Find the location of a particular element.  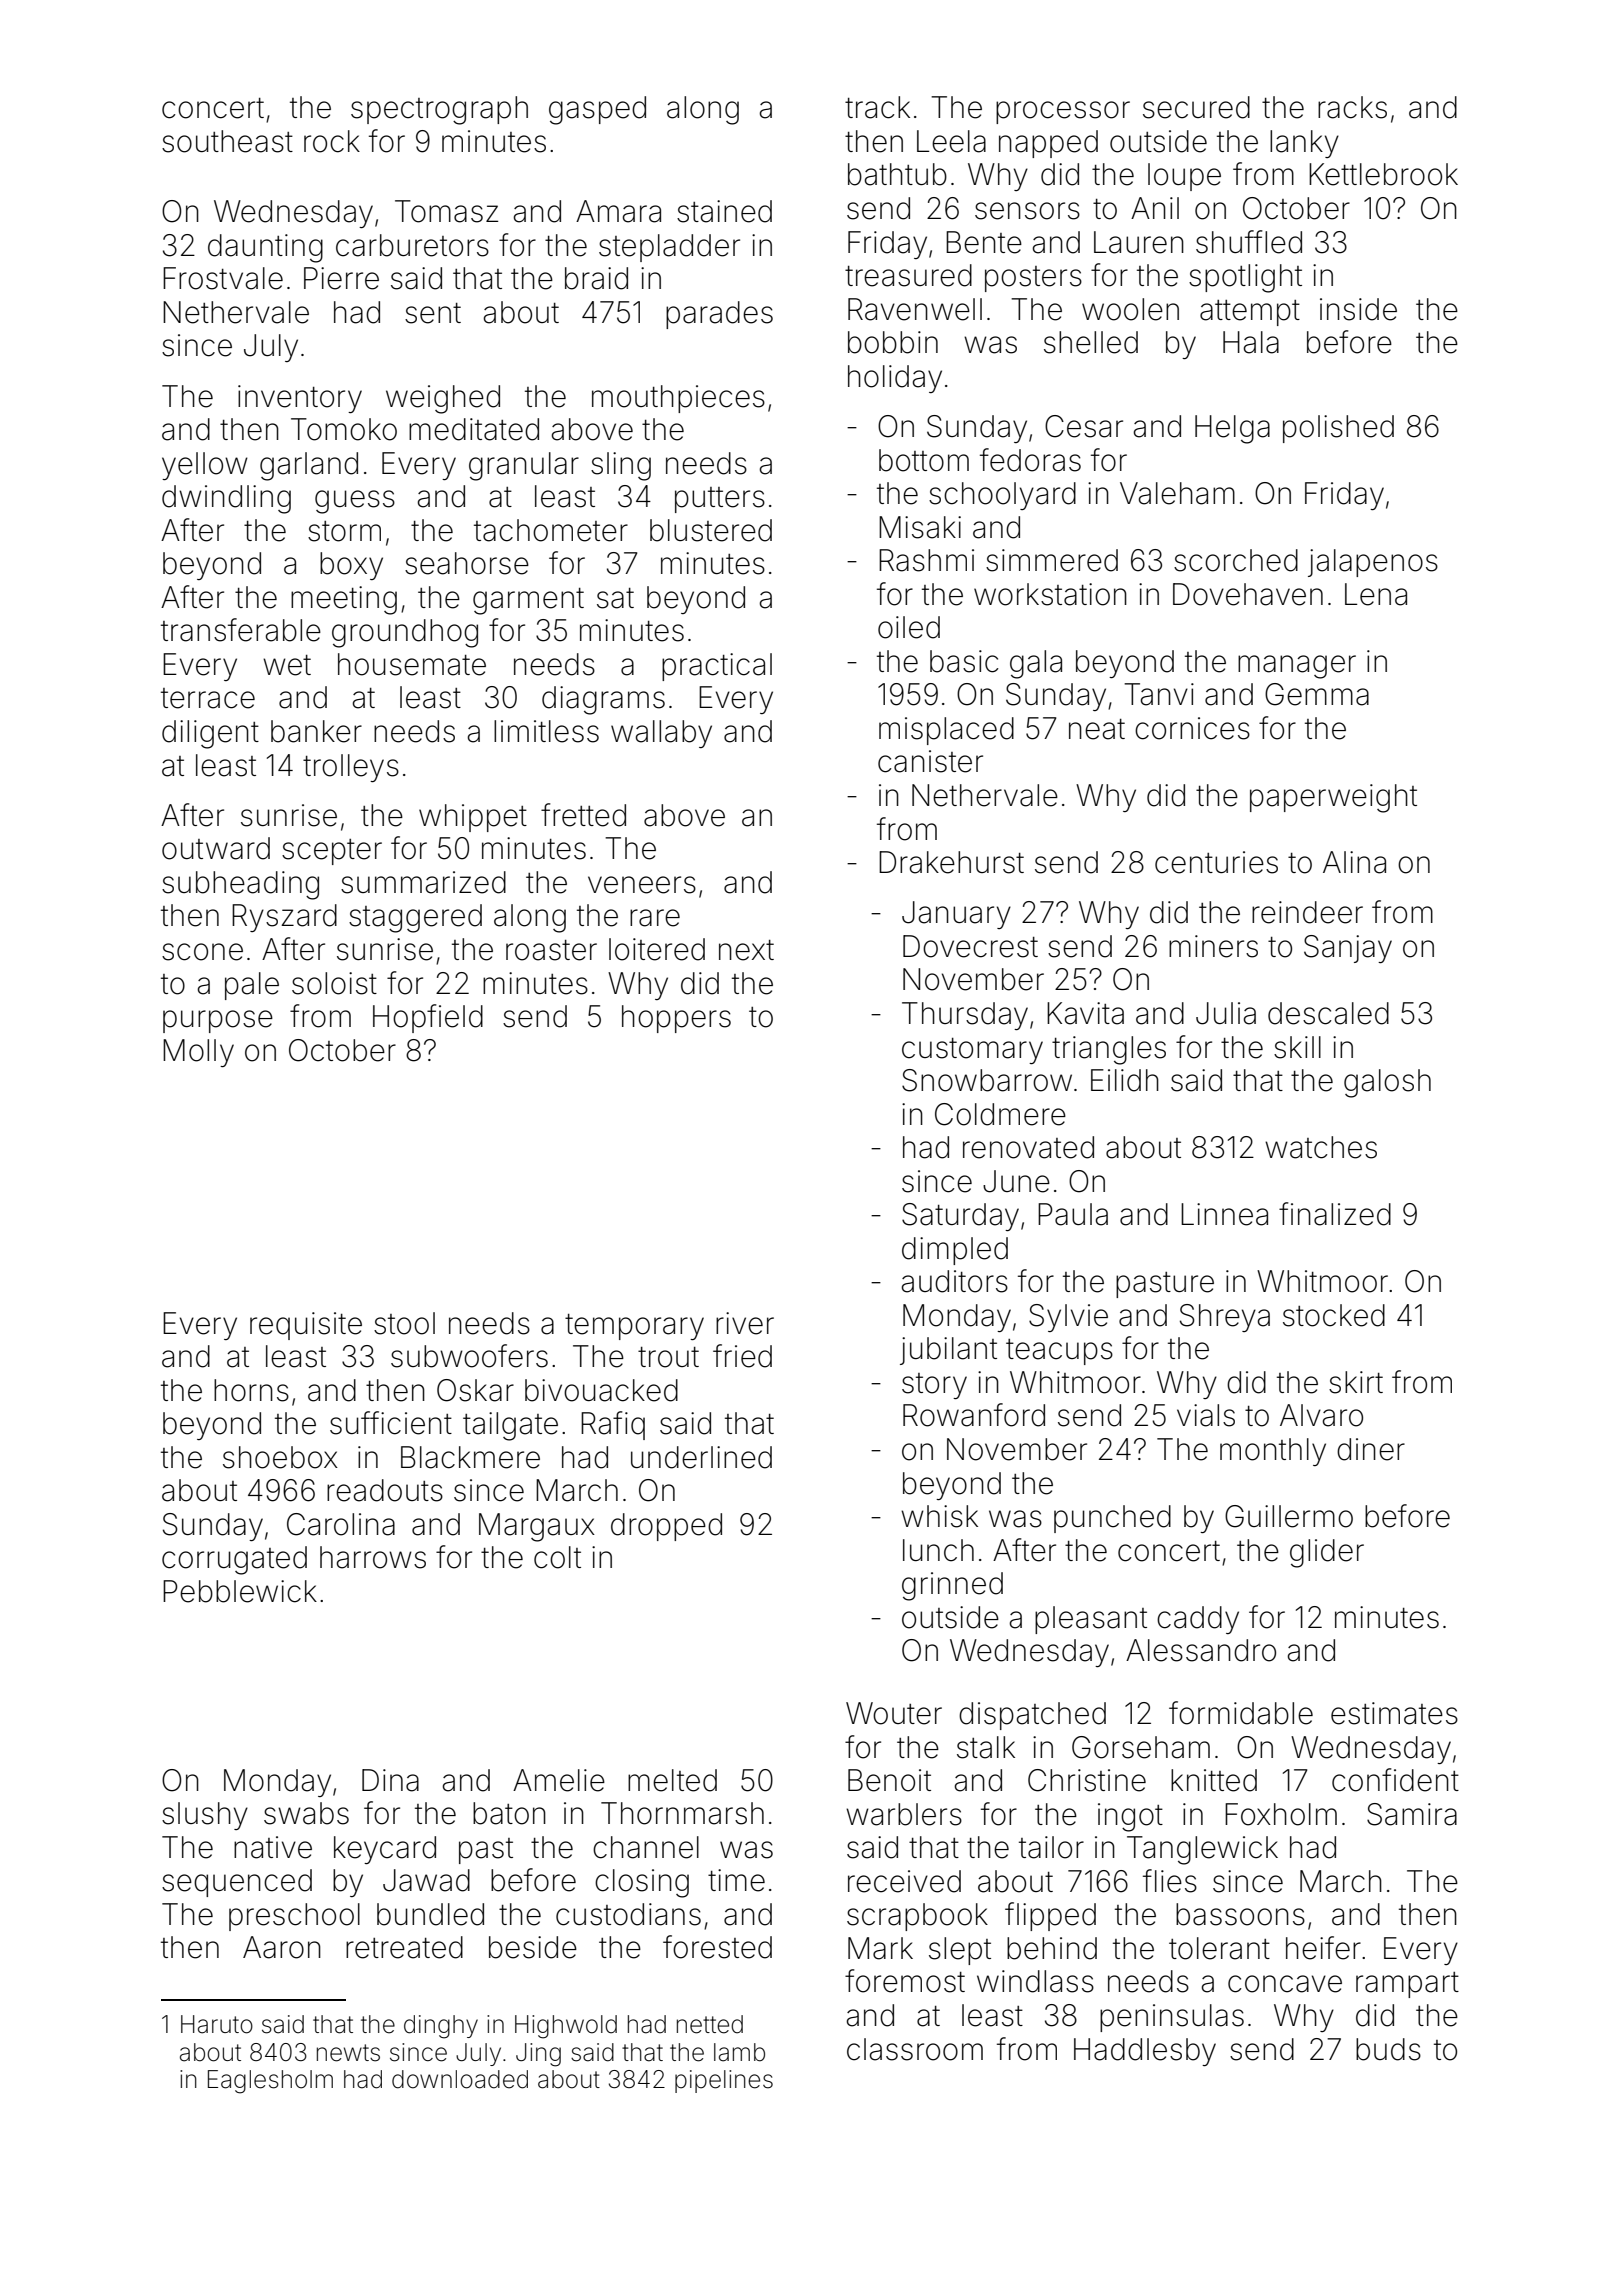

racks is located at coordinates (1352, 107).
